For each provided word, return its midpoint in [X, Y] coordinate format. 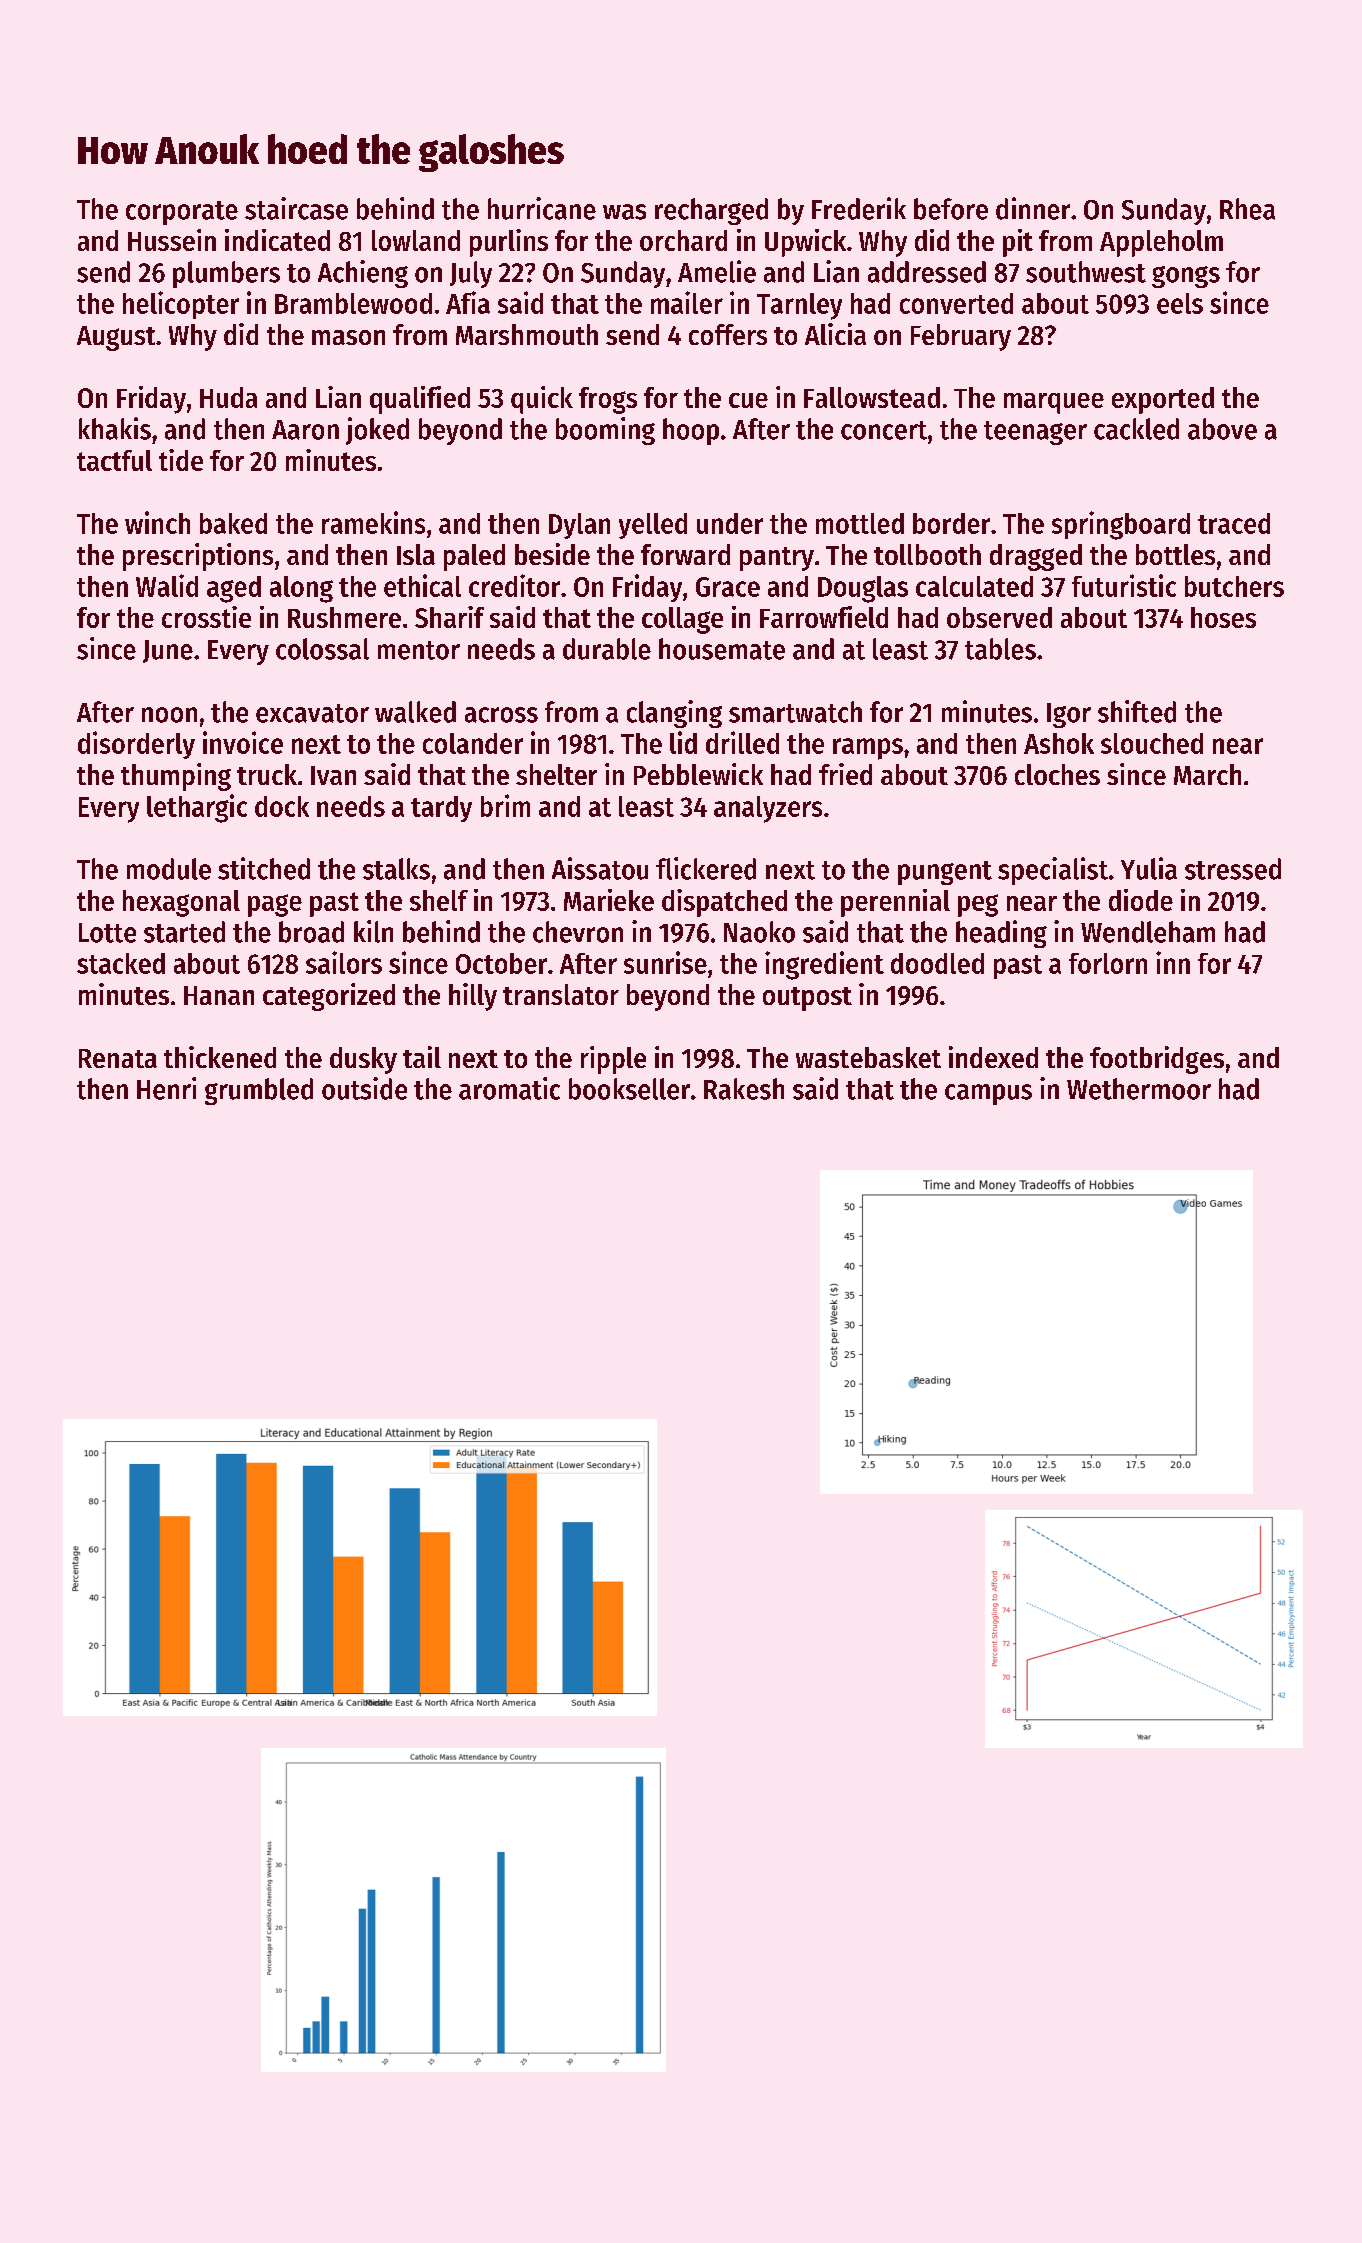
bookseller [629, 1089]
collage [682, 620]
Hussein [172, 240]
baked [233, 523]
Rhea [1247, 209]
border [951, 523]
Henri [166, 1088]
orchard [683, 240]
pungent [945, 873]
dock [282, 806]
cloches [1057, 774]
